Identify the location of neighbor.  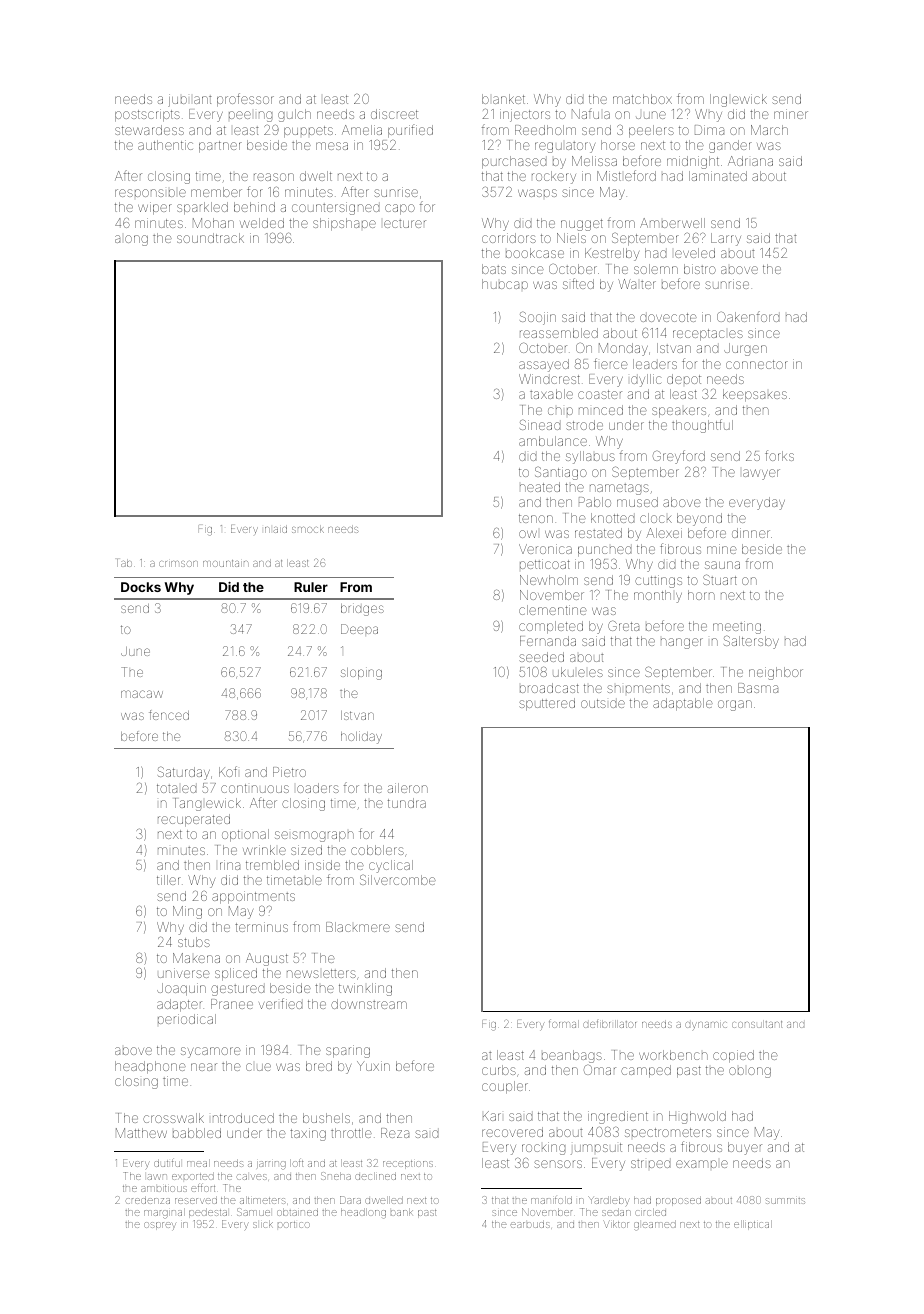
(776, 673).
